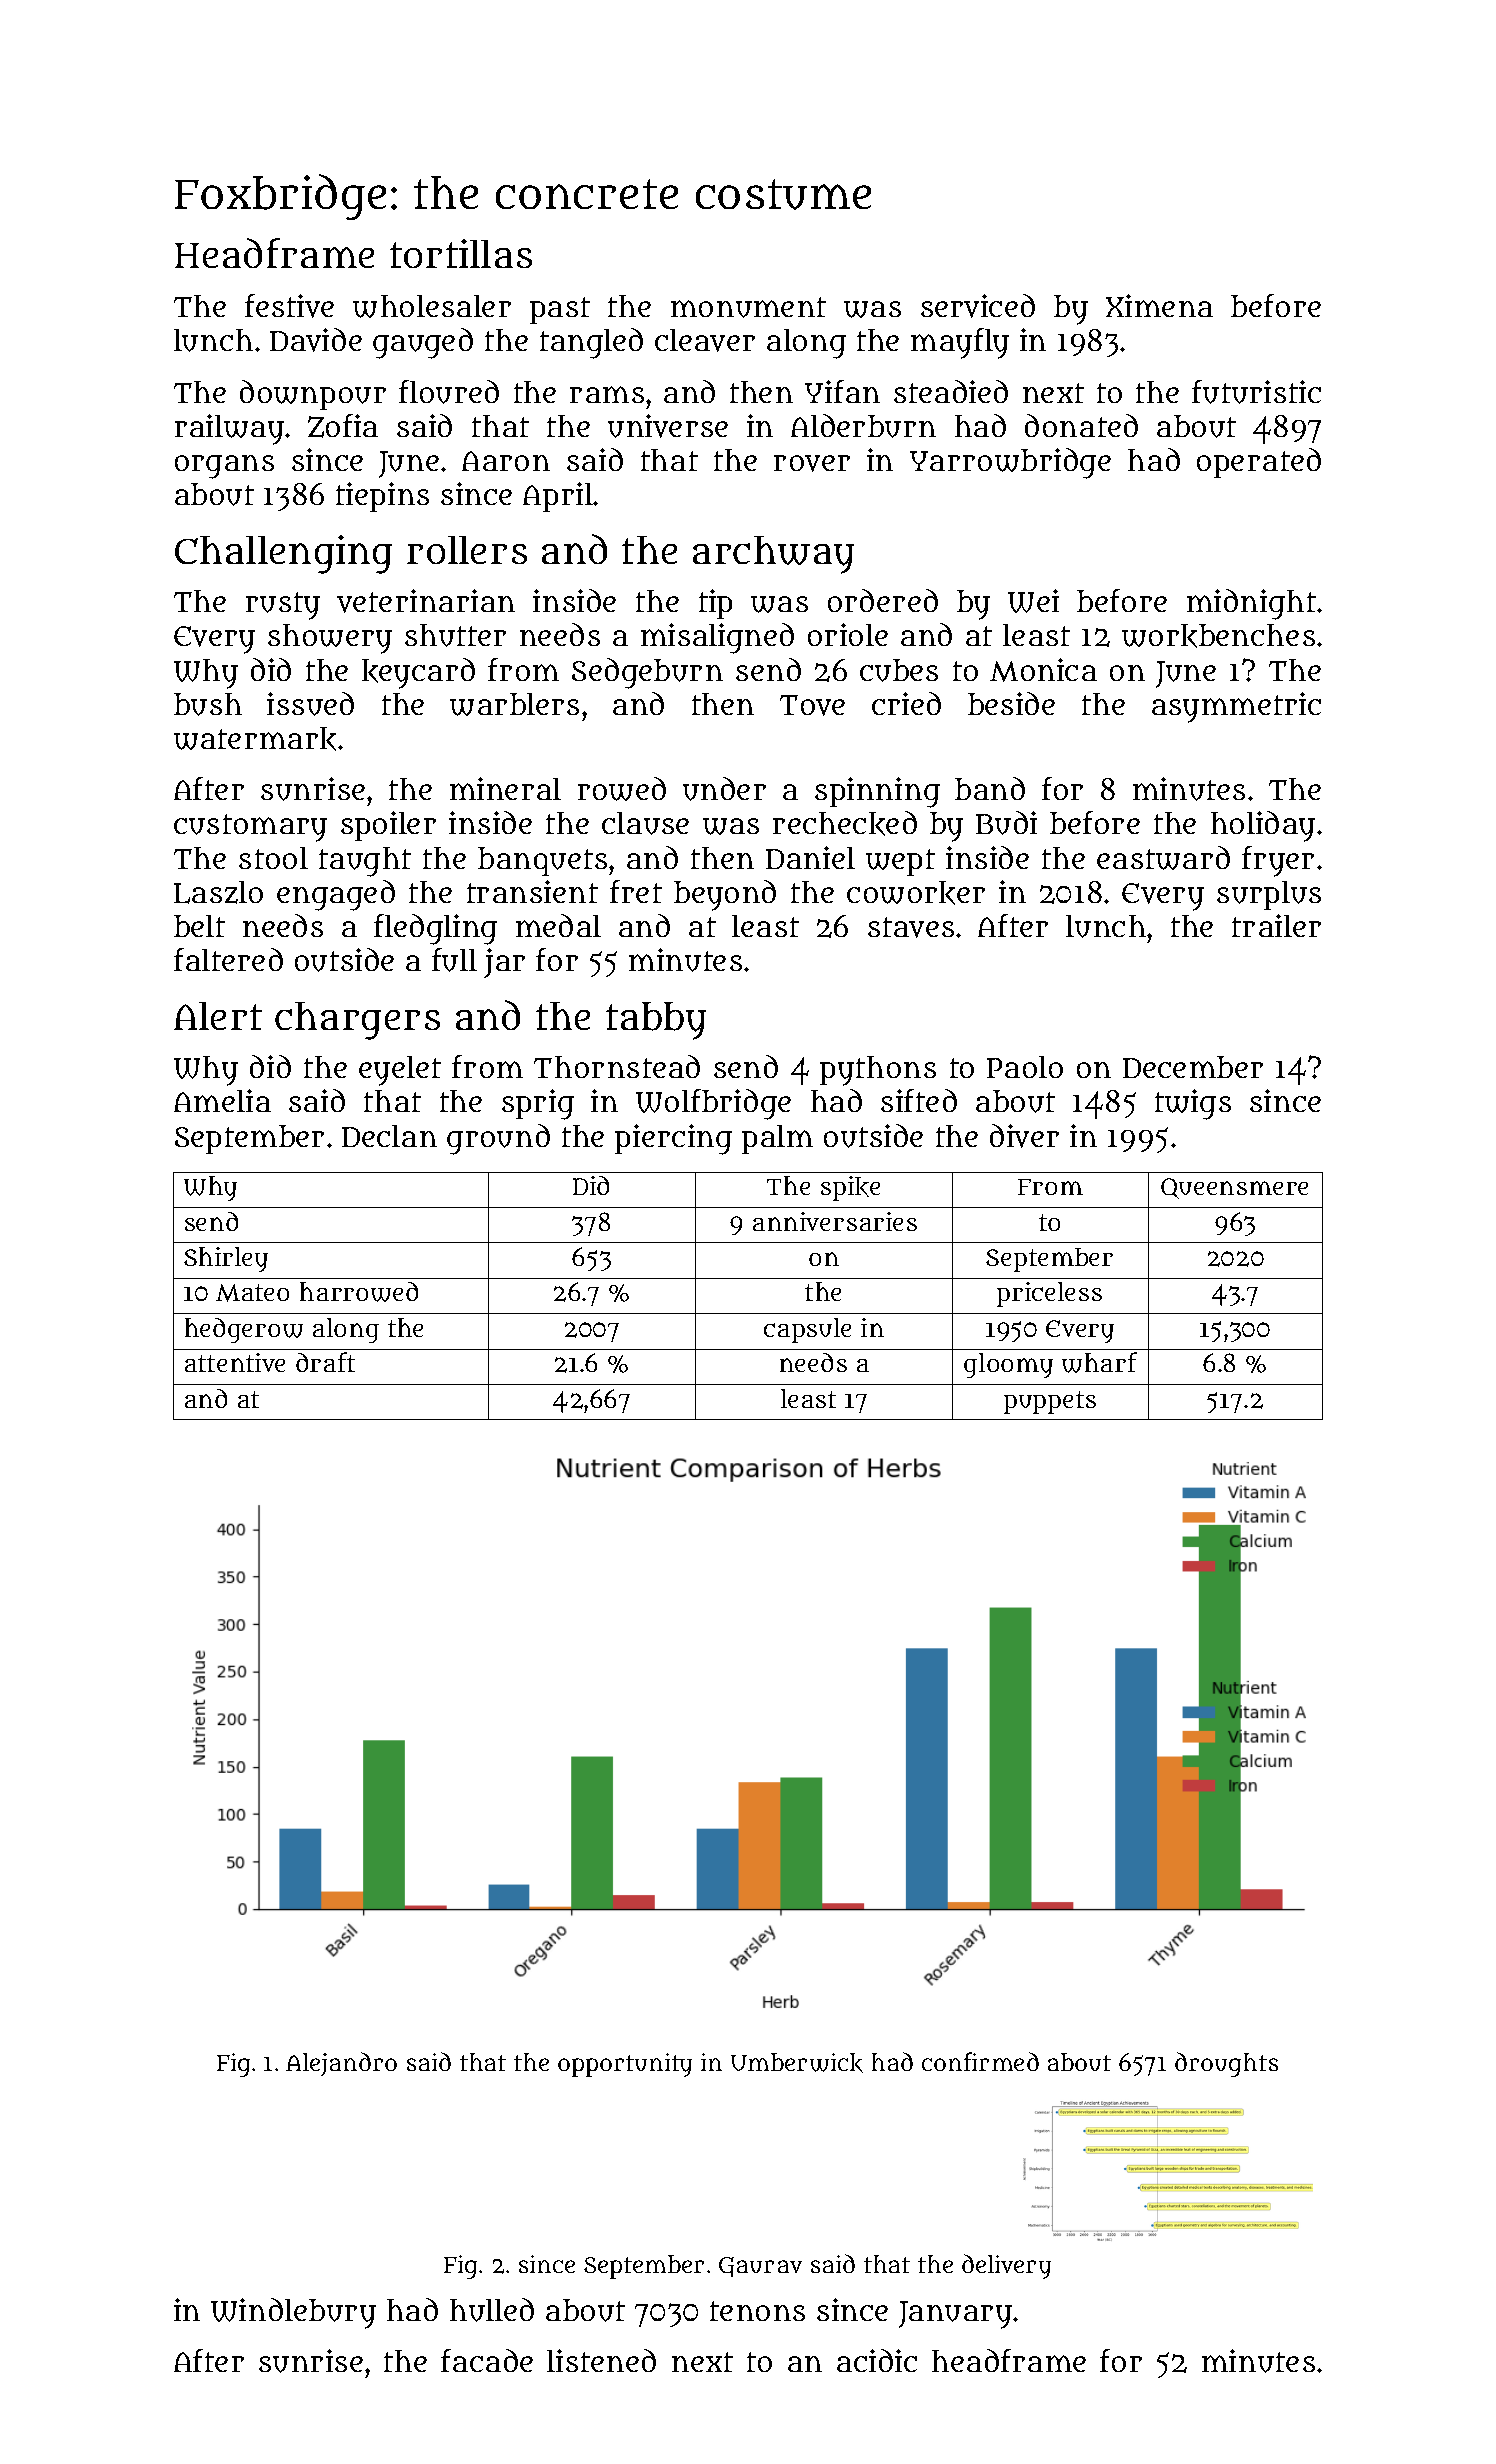 This screenshot has width=1496, height=2464. Describe the element at coordinates (1011, 703) in the screenshot. I see `beside` at that location.
